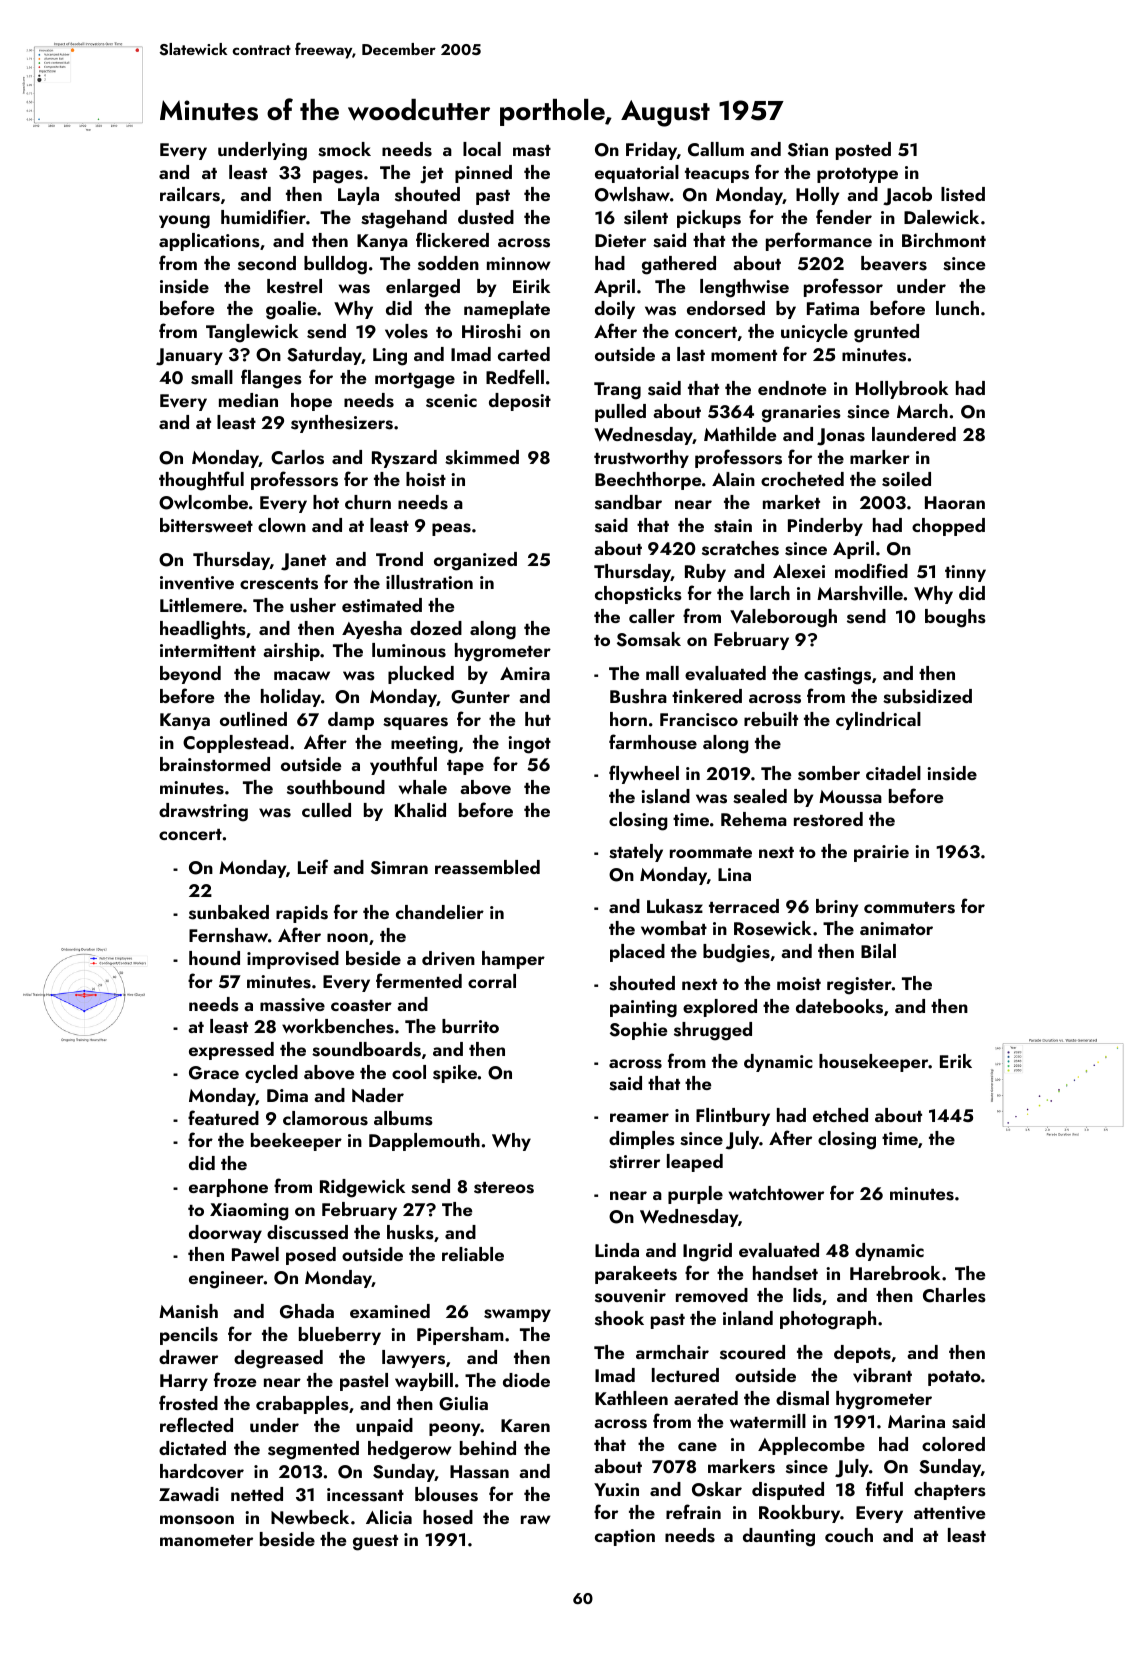  I want to click on Dieter, so click(620, 240).
